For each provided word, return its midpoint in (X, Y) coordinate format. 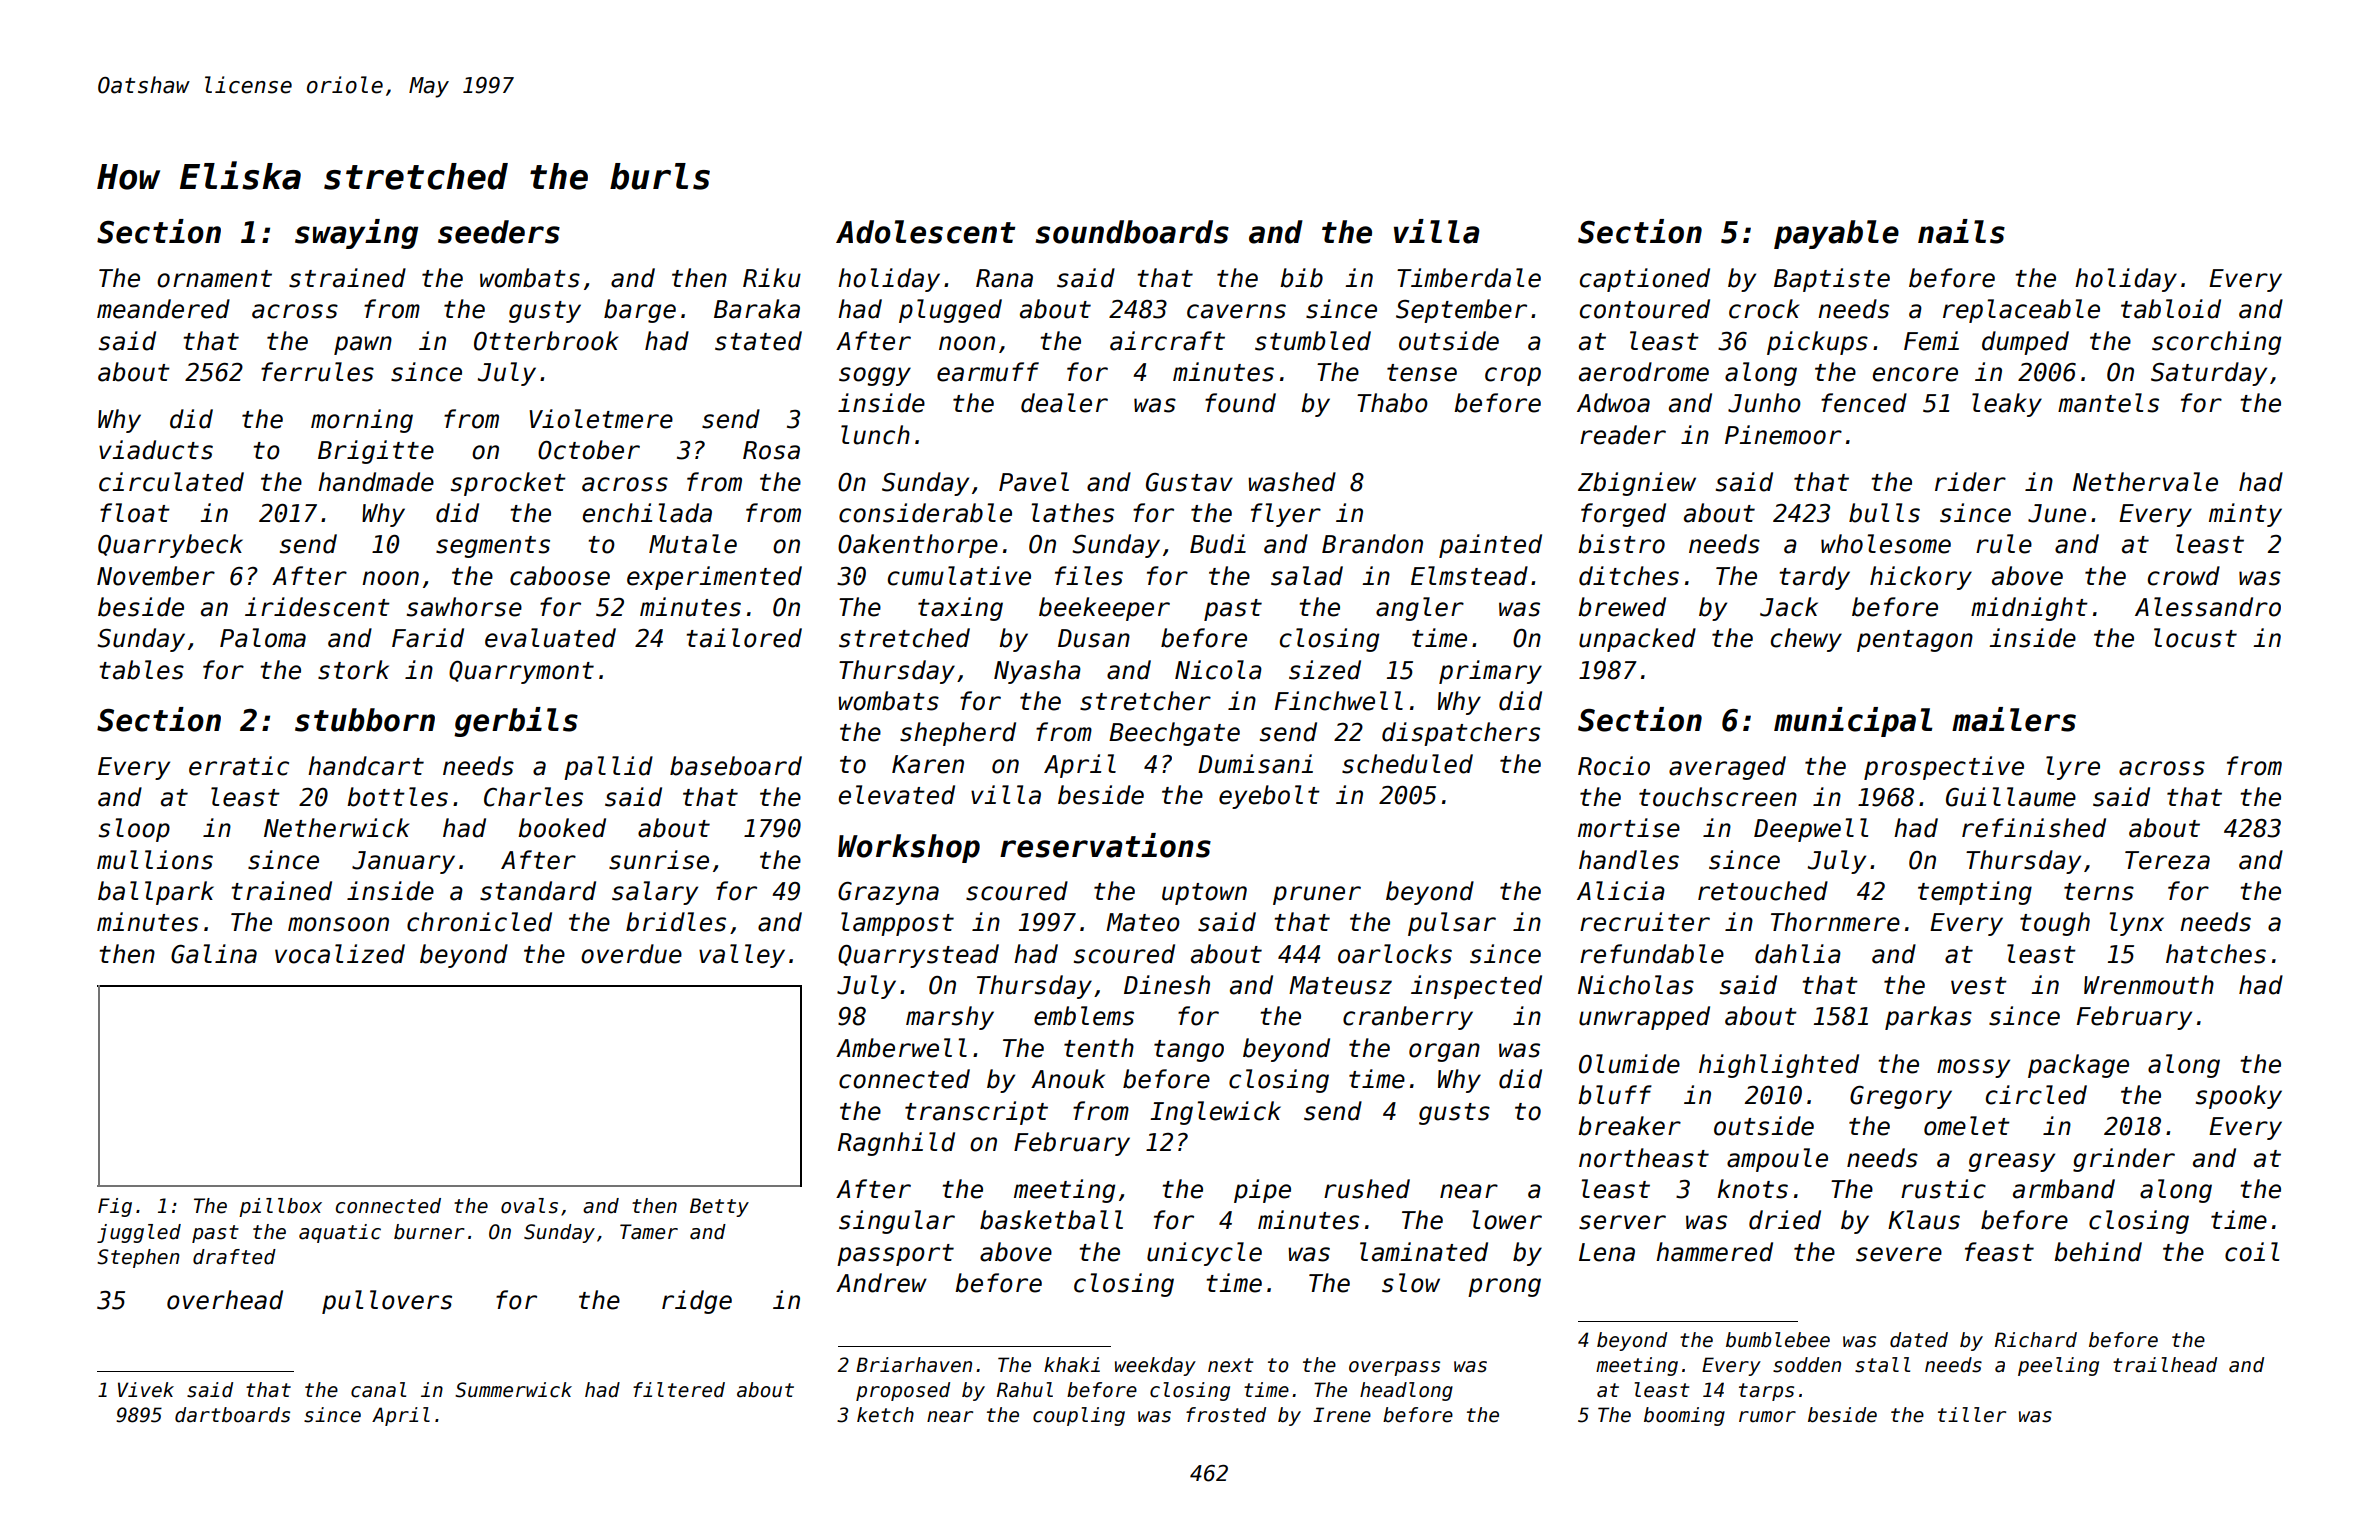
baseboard (736, 766)
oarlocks (1395, 954)
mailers (2014, 719)
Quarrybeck (170, 546)
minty (2245, 515)
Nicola (1218, 670)
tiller (1972, 1415)
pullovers (387, 1302)
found (1240, 403)
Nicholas (1636, 985)
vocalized (340, 954)
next (1230, 1365)
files (1089, 576)
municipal (1853, 722)
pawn (363, 345)
